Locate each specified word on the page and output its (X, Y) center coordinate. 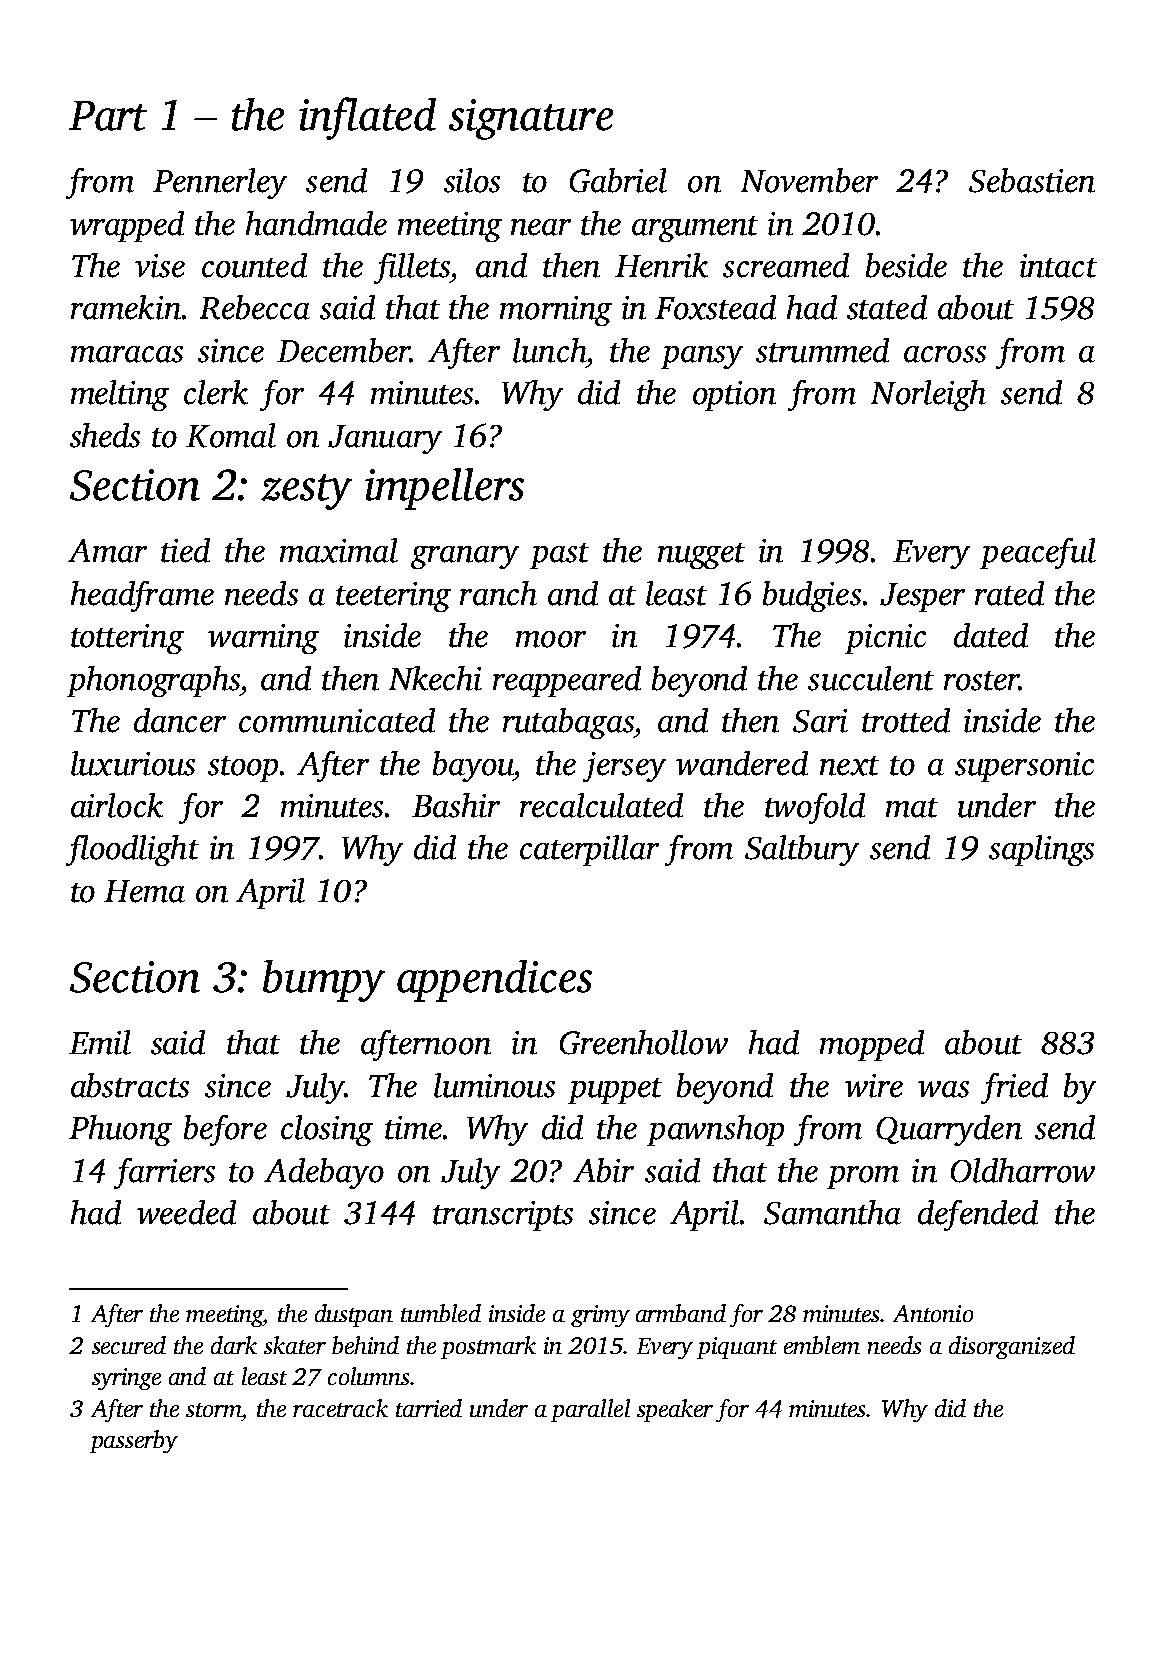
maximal (339, 550)
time (413, 1128)
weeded (186, 1212)
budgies (812, 596)
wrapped (127, 226)
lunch (549, 350)
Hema (144, 891)
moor (551, 639)
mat (912, 808)
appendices (494, 981)
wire (874, 1086)
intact (1058, 266)
